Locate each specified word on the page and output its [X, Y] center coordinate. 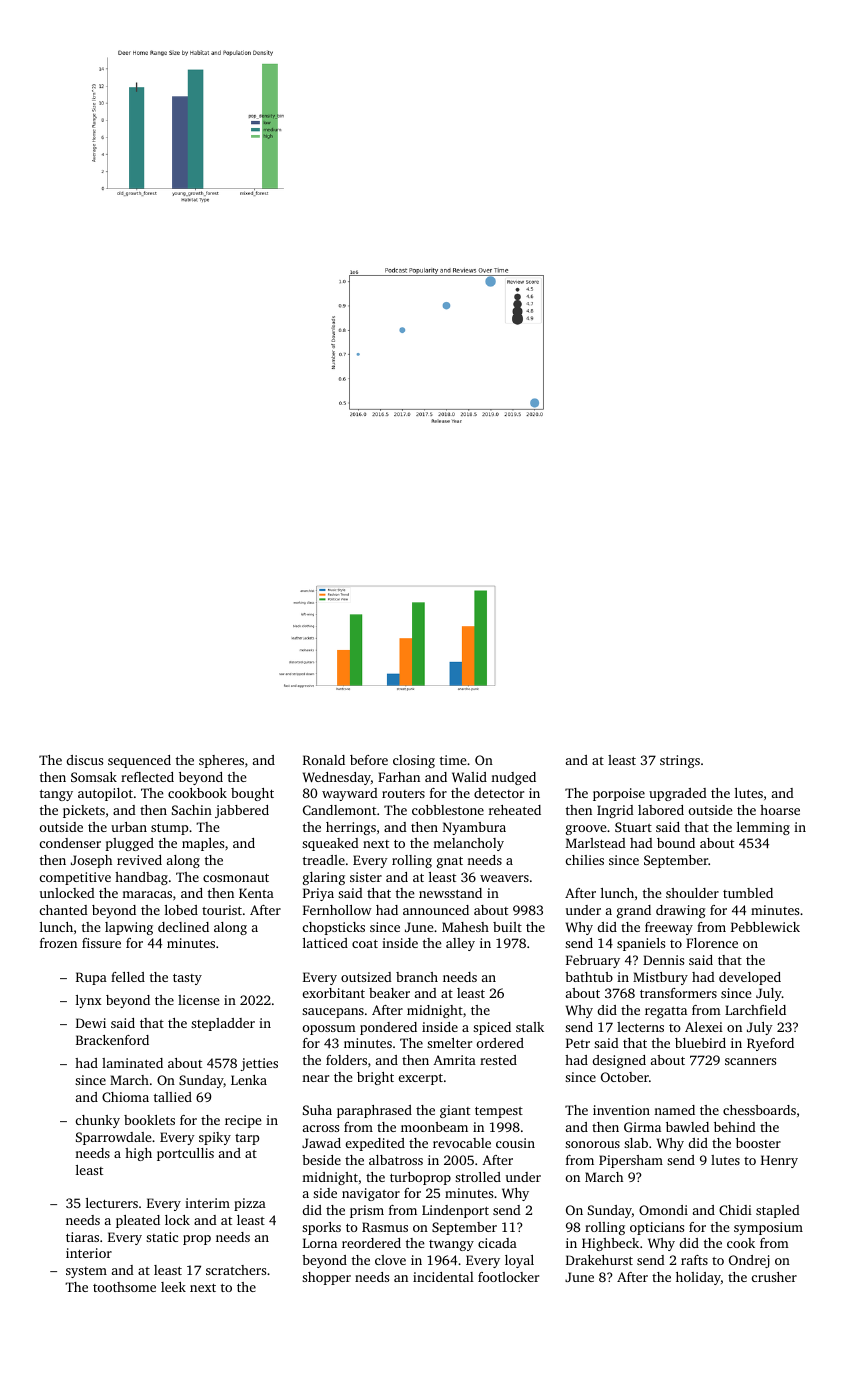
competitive [75, 878]
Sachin [192, 810]
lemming [763, 828]
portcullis [185, 1154]
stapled [778, 1211]
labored [661, 810]
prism [367, 1211]
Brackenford [112, 1040]
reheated [515, 810]
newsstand [450, 893]
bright [375, 1078]
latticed [325, 943]
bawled [687, 1127]
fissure [101, 943]
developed [750, 978]
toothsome [124, 1287]
